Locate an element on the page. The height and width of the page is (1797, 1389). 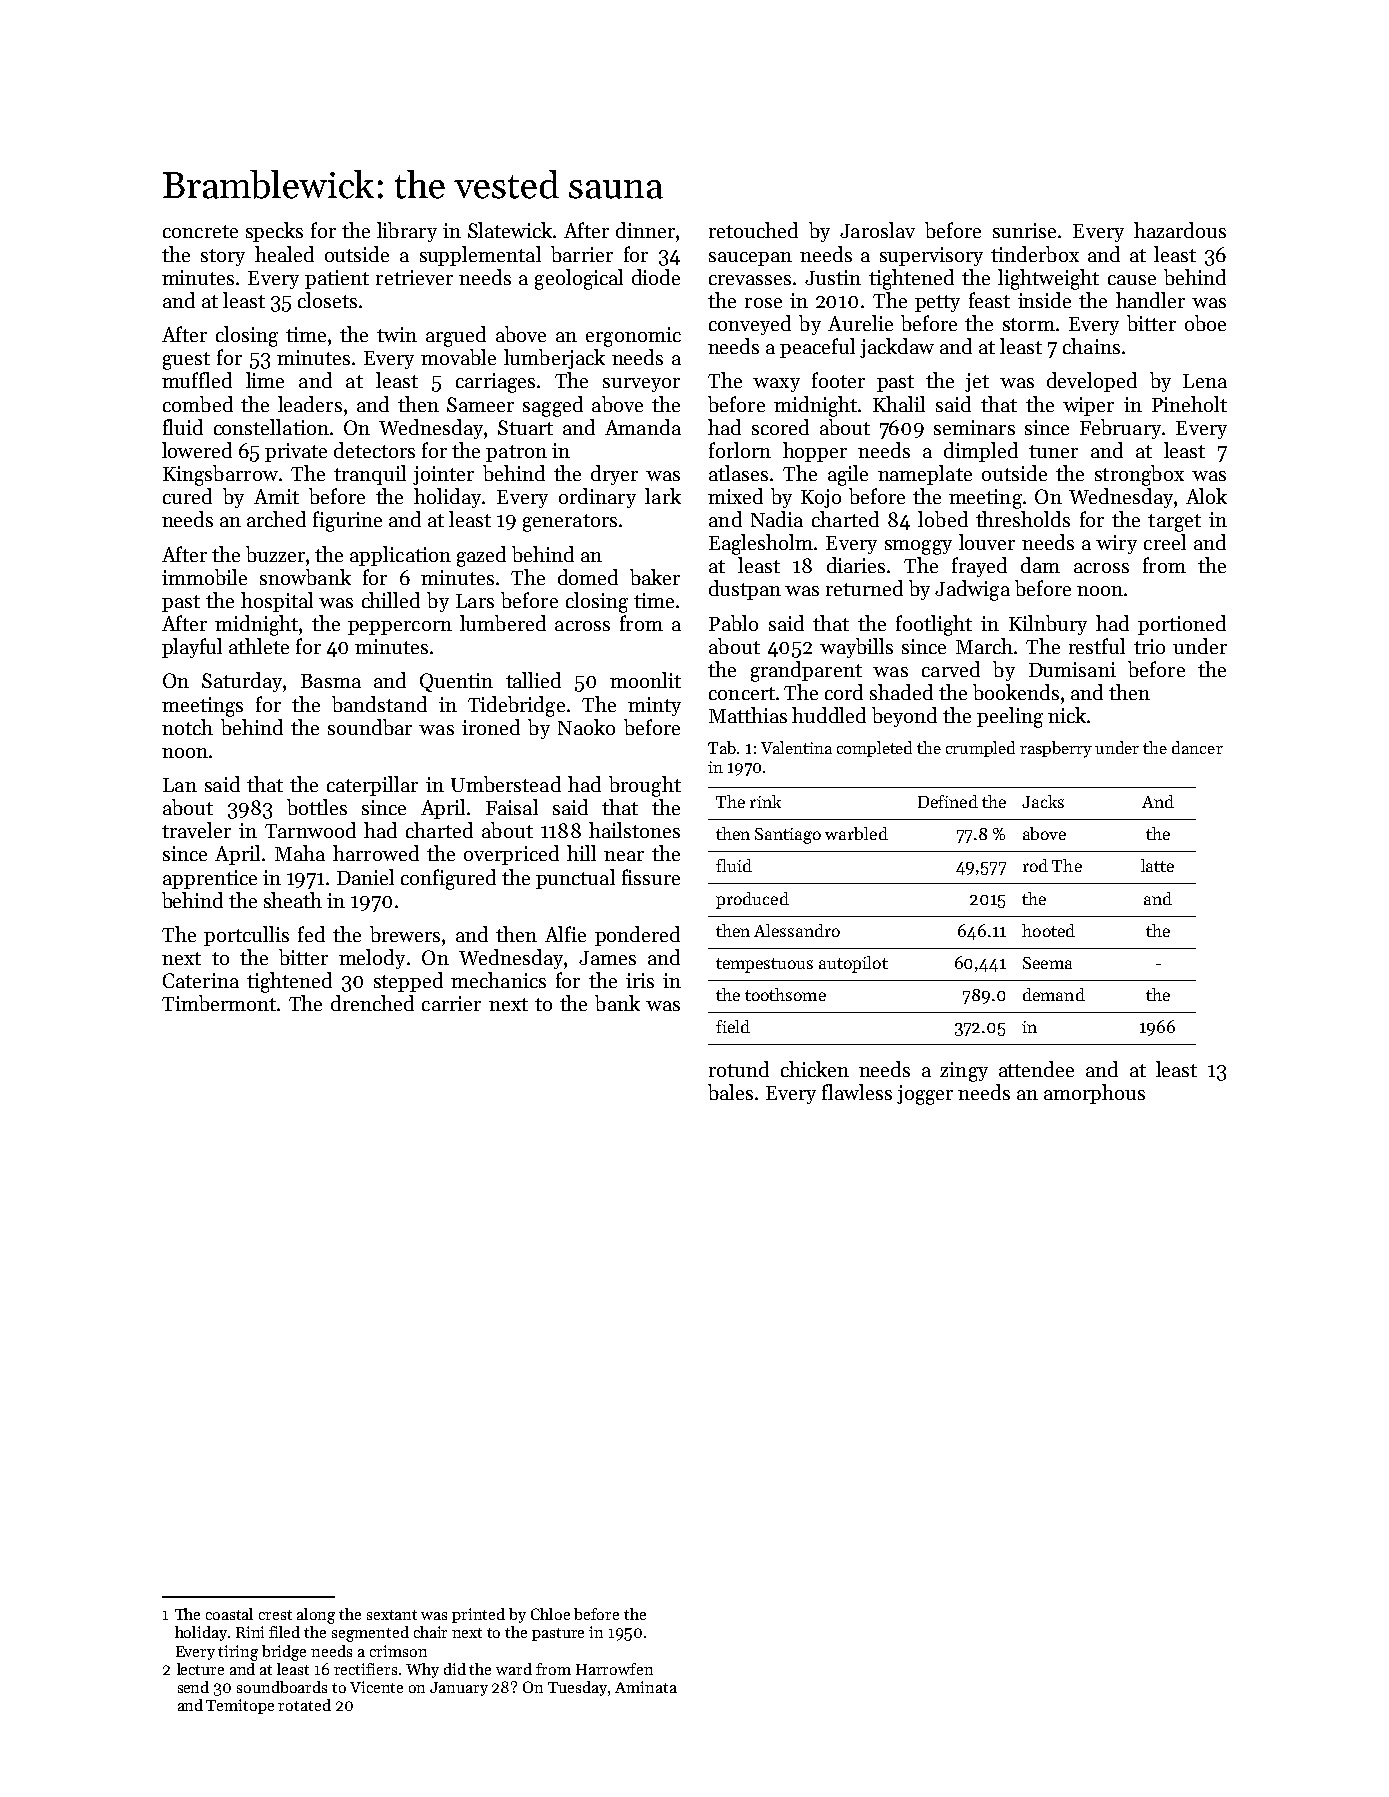
Daniel is located at coordinates (365, 877).
